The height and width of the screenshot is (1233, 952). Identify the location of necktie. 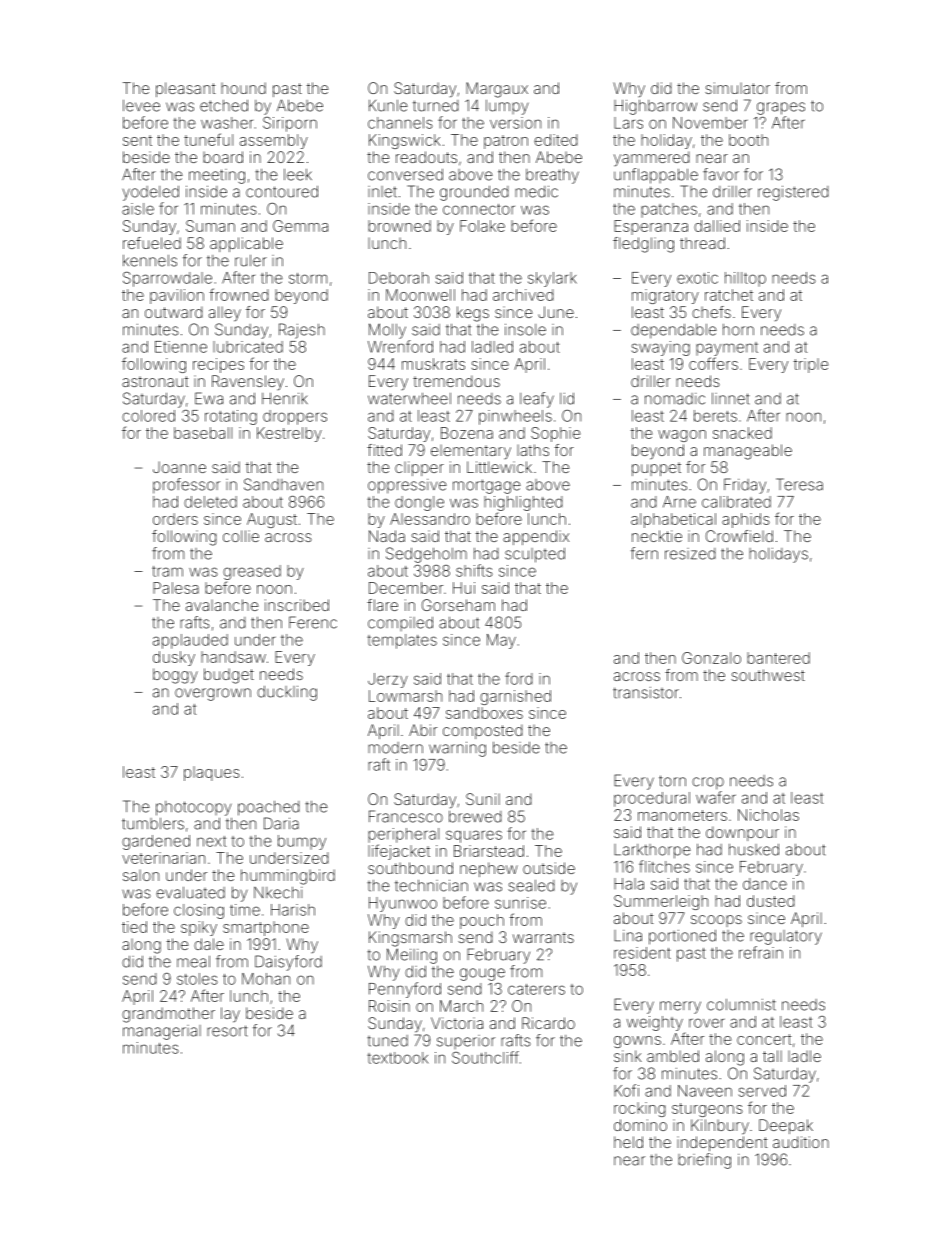
(657, 536).
